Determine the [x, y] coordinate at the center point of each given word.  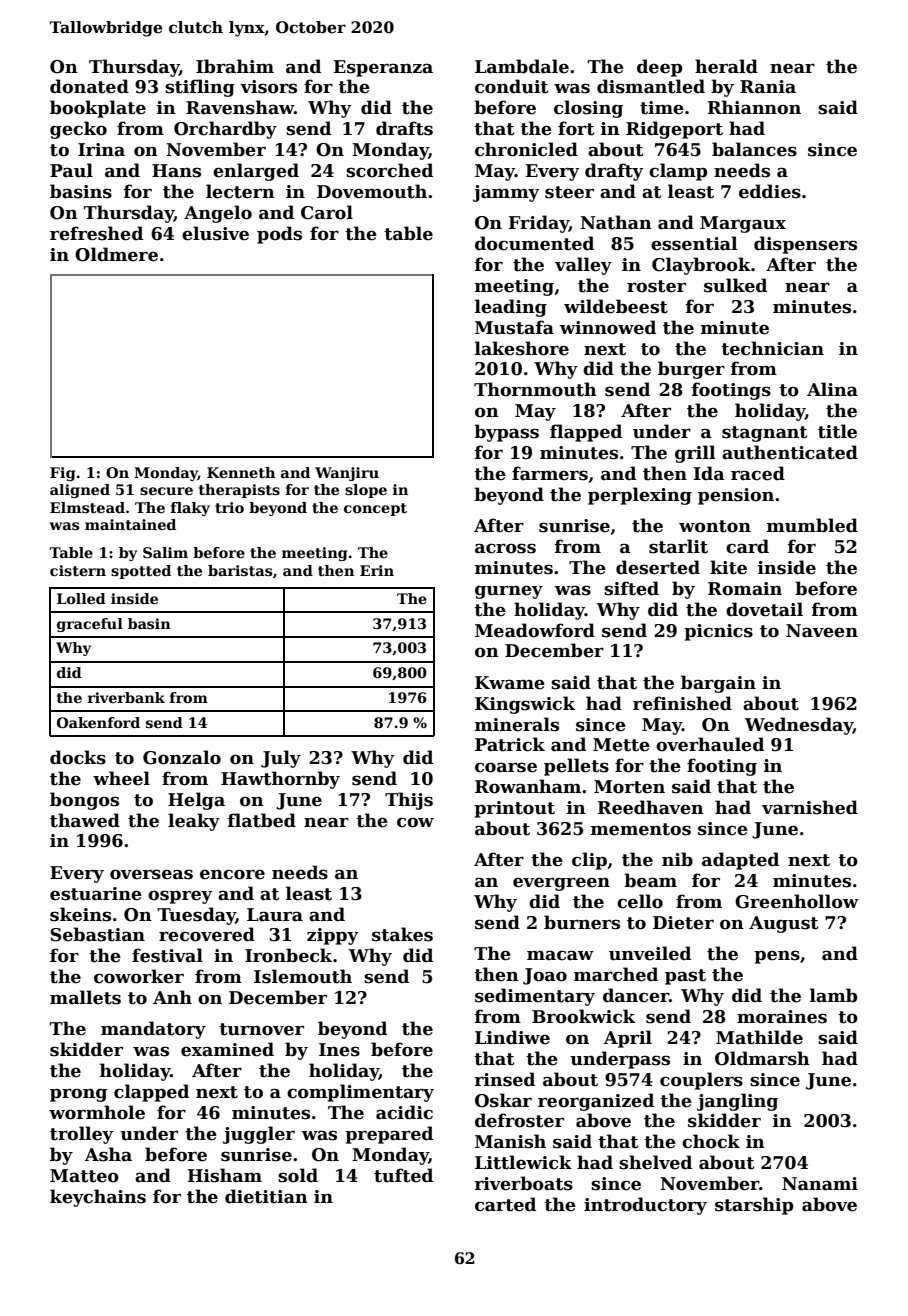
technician [772, 348]
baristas [240, 570]
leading [511, 308]
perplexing [640, 496]
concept [375, 509]
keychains [98, 1198]
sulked [735, 285]
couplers [701, 1081]
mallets [85, 997]
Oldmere [116, 254]
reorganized [596, 1102]
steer [569, 192]
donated [89, 86]
